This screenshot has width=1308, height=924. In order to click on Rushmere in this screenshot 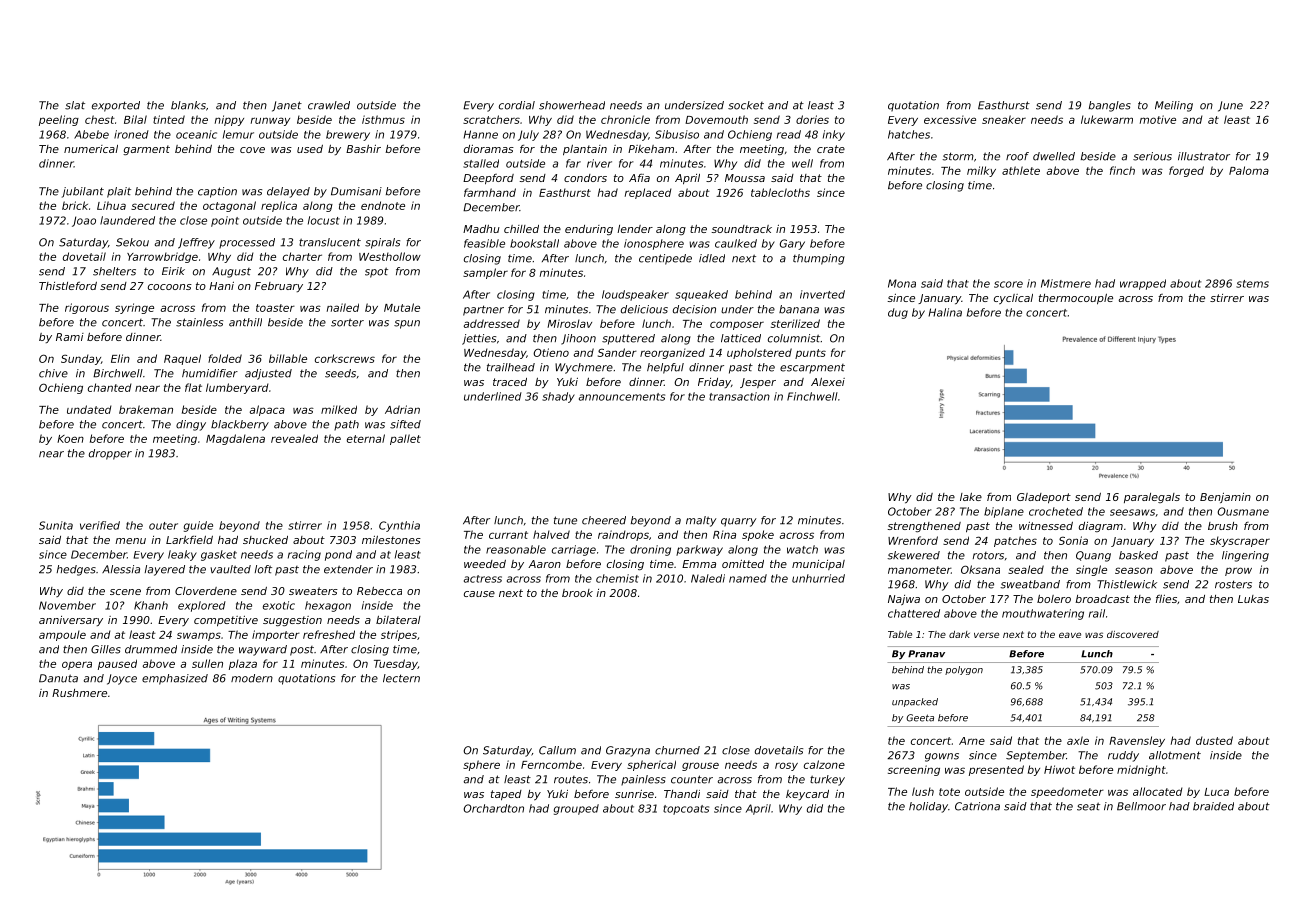, I will do `click(79, 693)`.
